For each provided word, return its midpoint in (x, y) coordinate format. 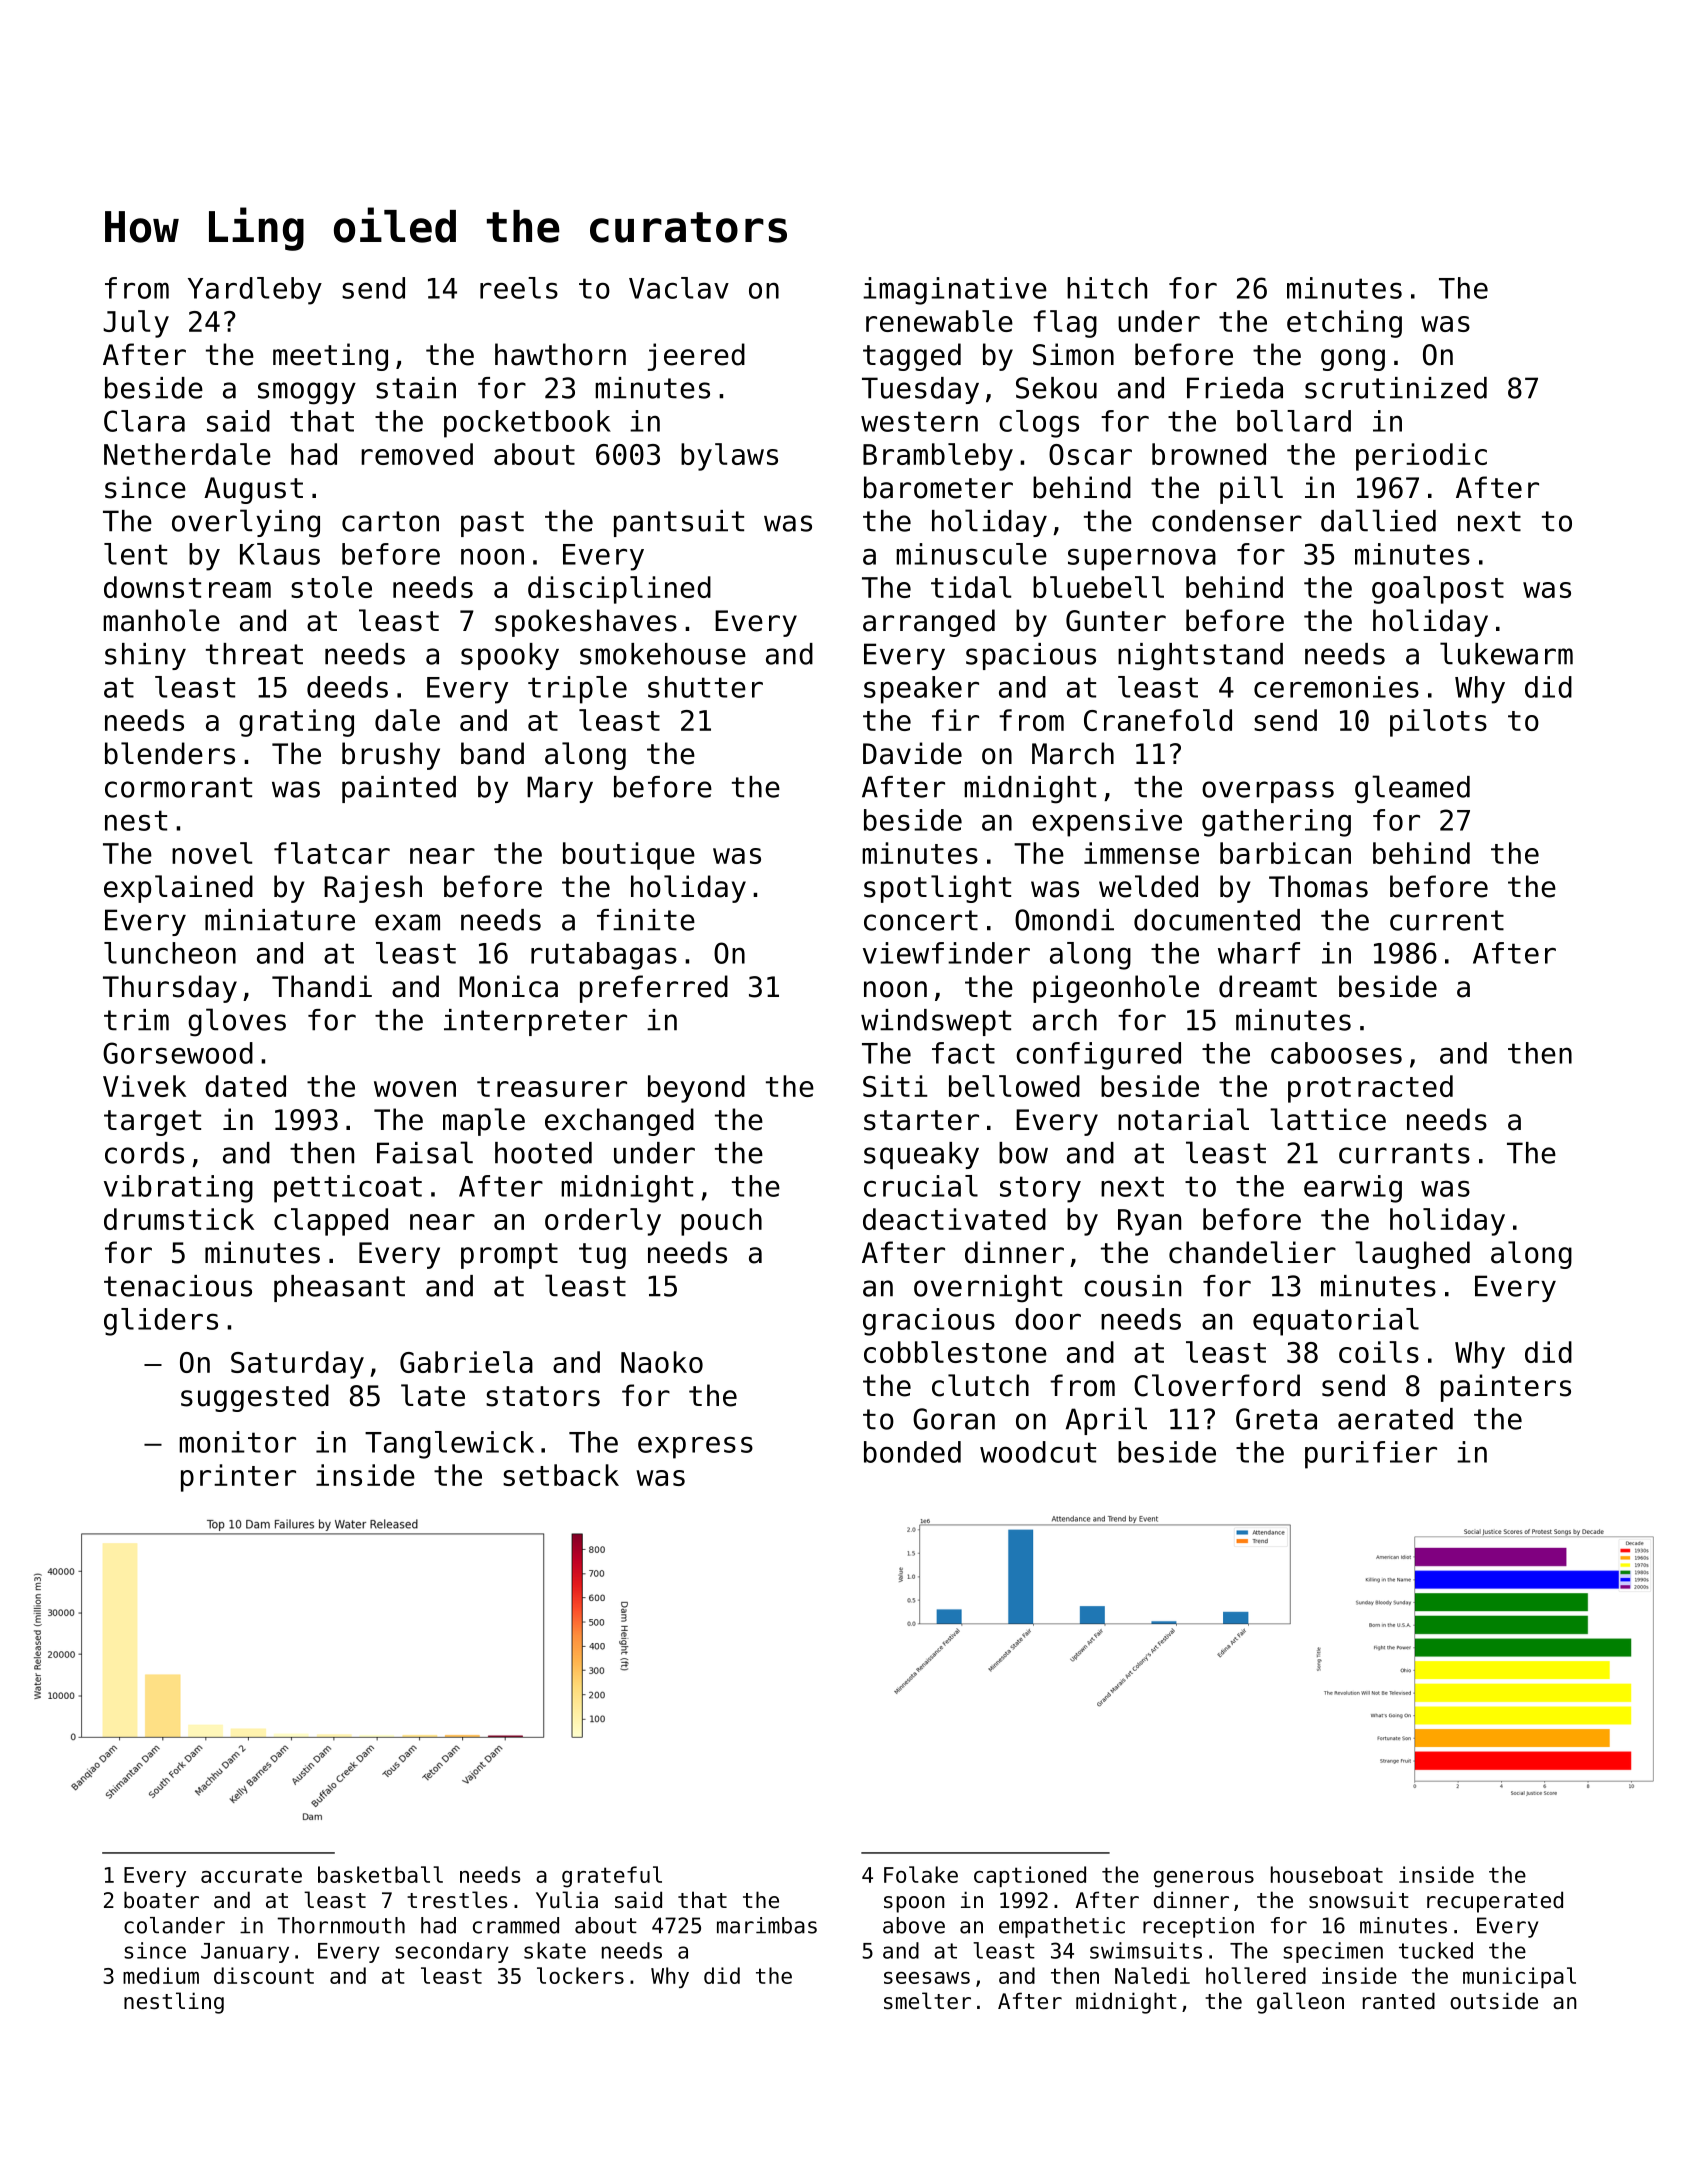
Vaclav (679, 288)
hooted (543, 1153)
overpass (1268, 792)
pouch (721, 1222)
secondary (452, 1952)
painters (1506, 1388)
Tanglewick (449, 1445)
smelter (927, 2001)
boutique (629, 856)
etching (1344, 324)
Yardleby (255, 291)
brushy (391, 756)
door (1048, 1319)
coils (1379, 1352)
